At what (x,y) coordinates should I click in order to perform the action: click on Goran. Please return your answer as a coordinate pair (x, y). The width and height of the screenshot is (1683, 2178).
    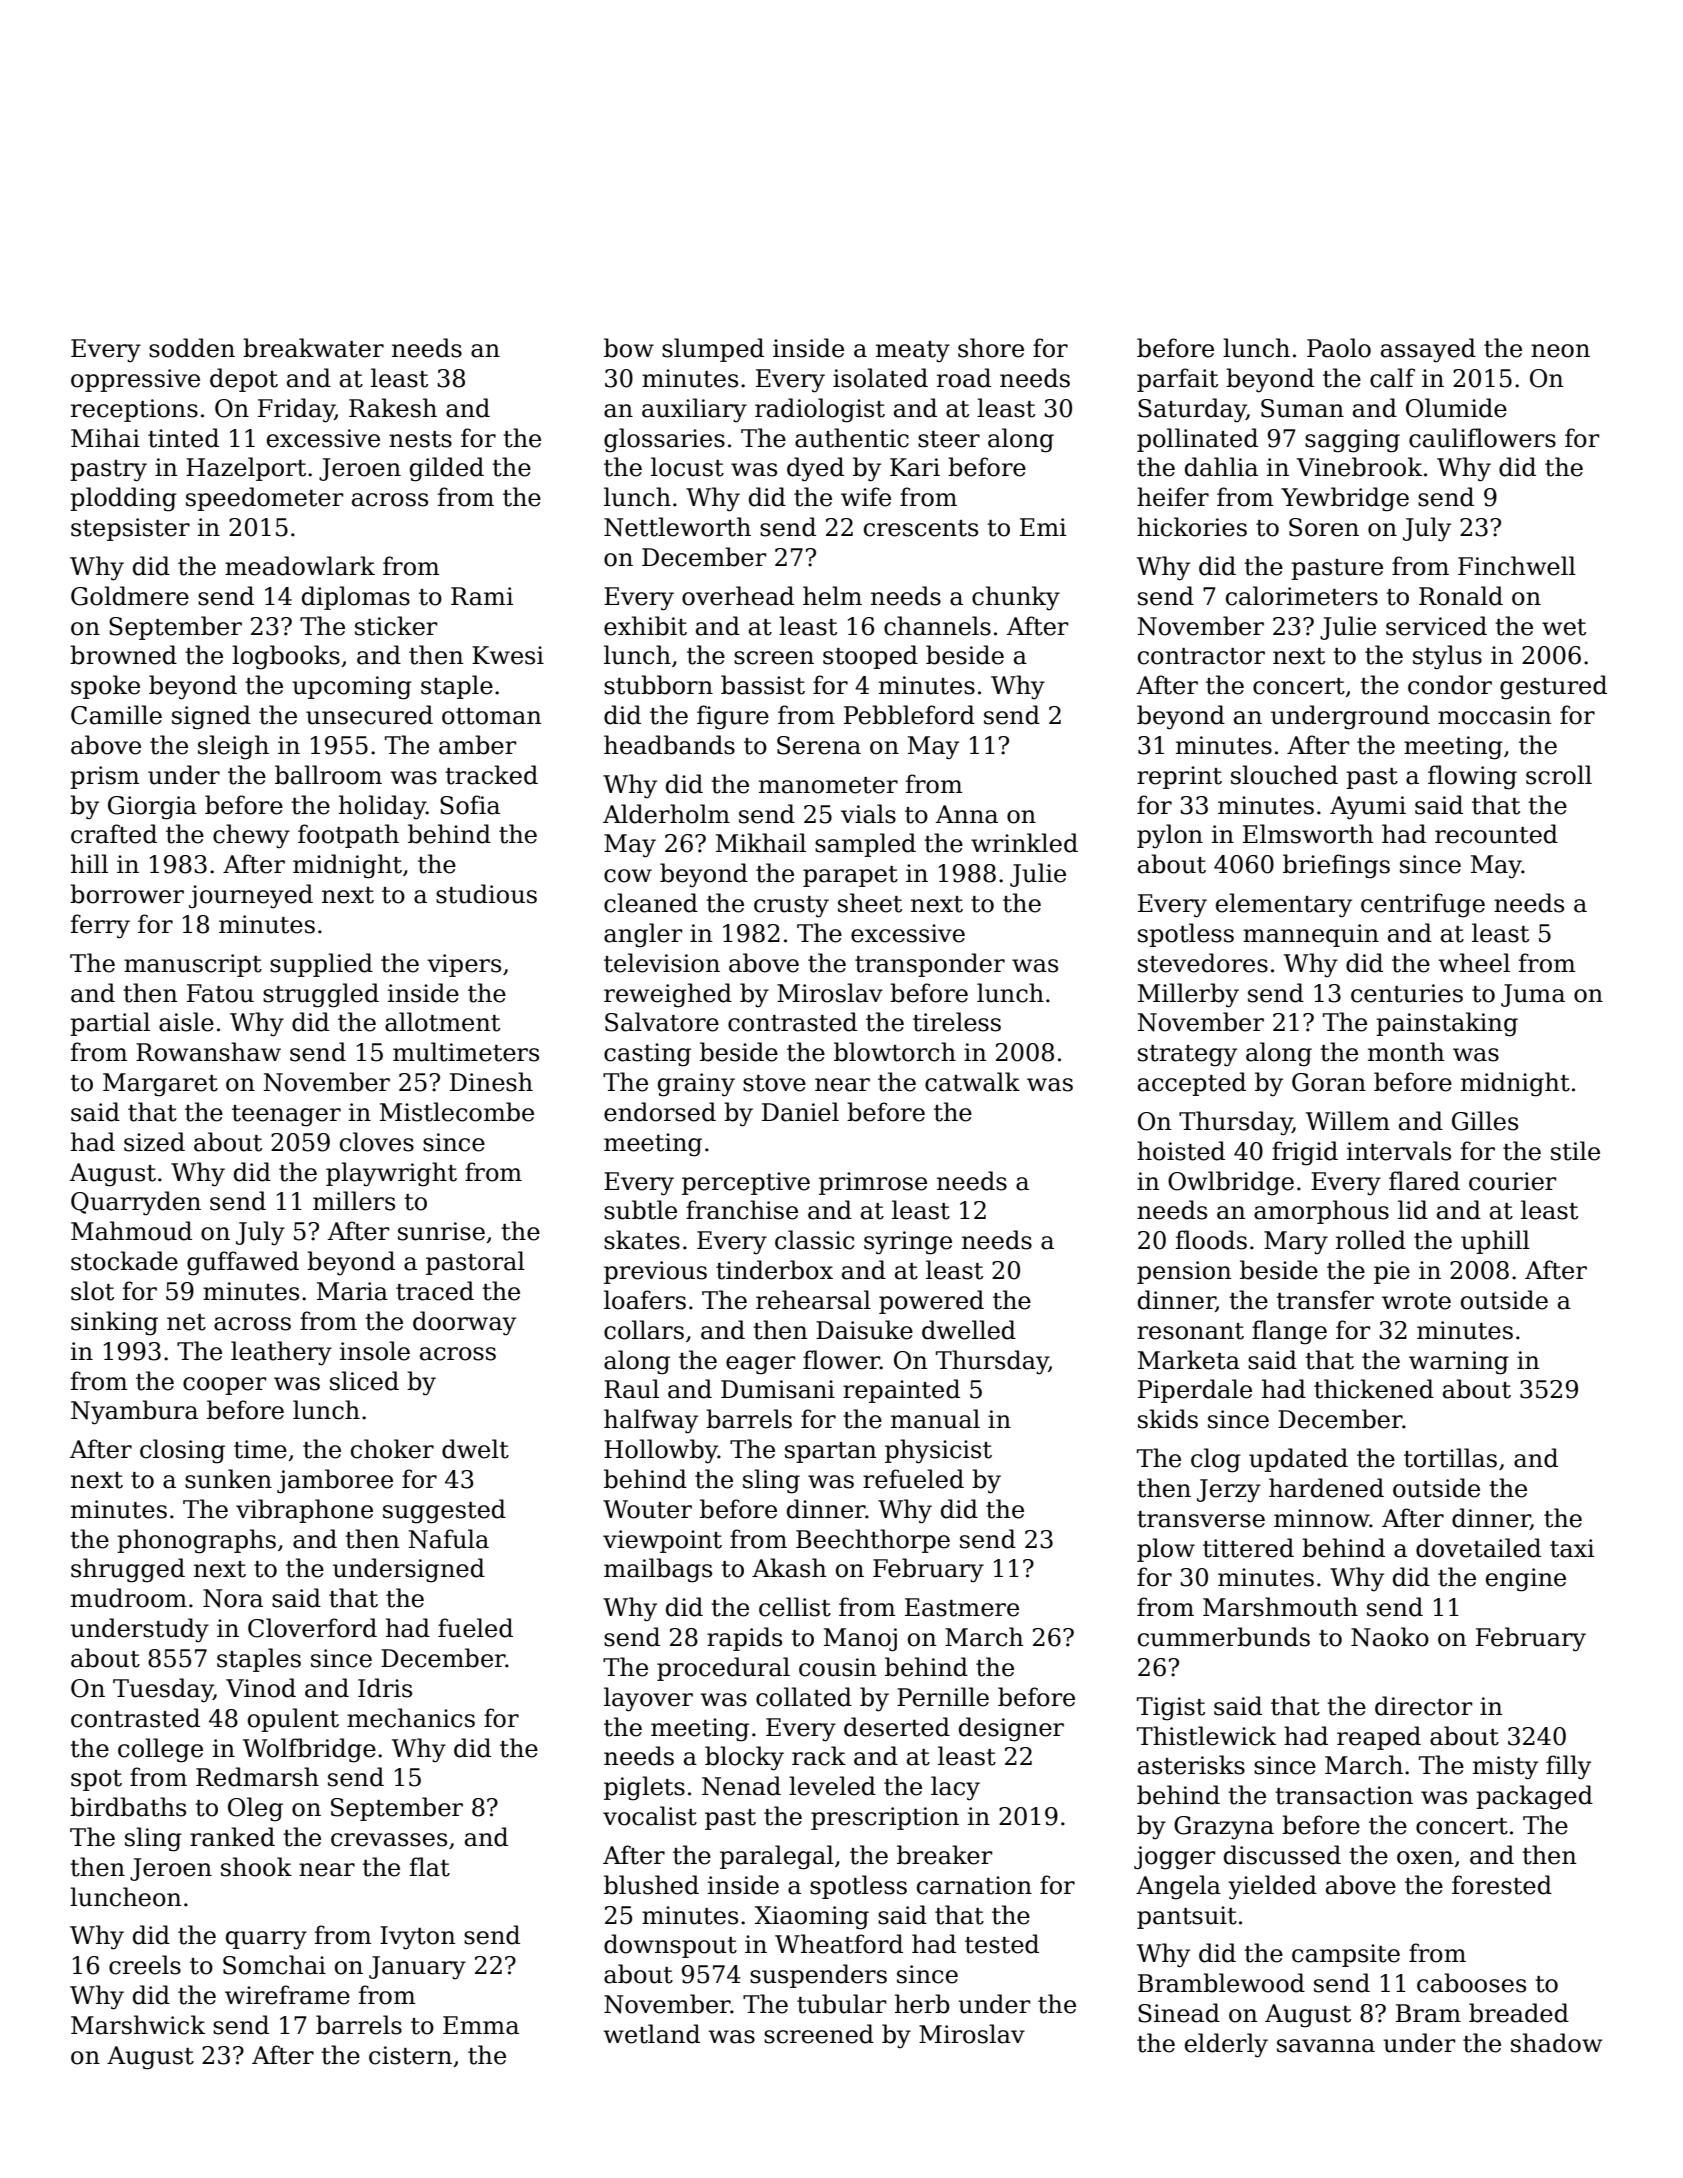
    Looking at the image, I should click on (1329, 1082).
